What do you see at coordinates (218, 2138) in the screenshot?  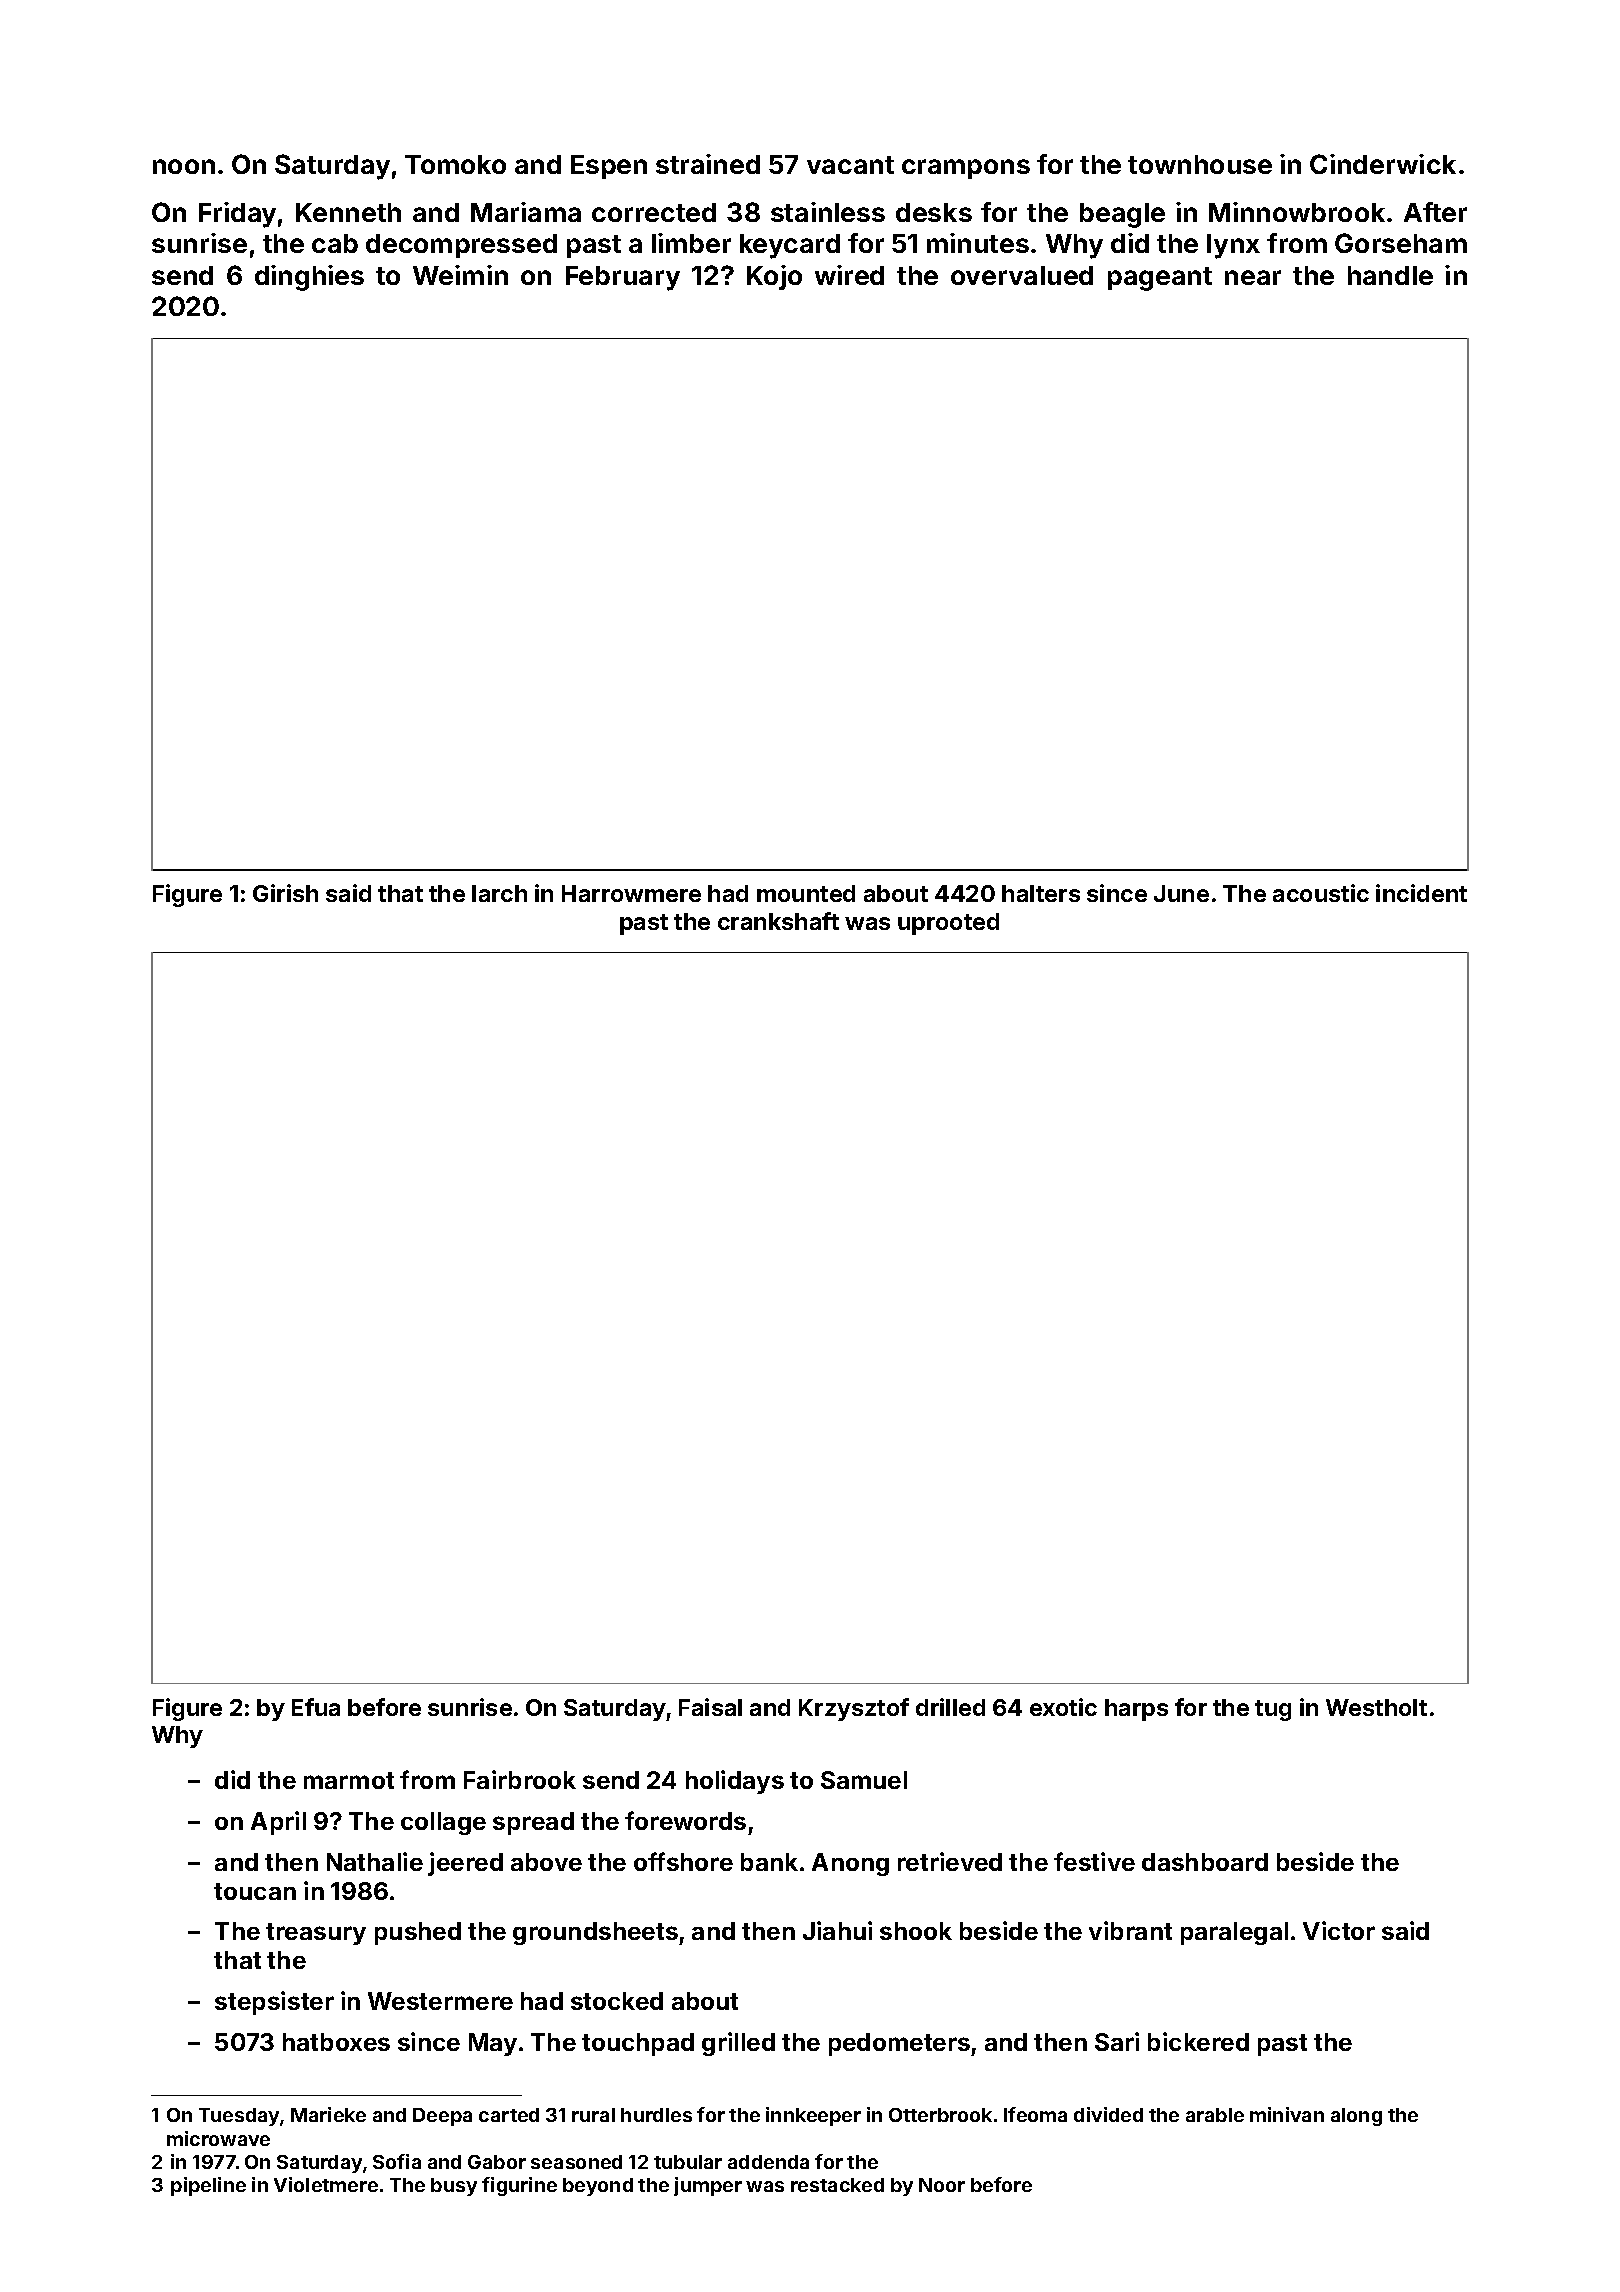 I see `microwave` at bounding box center [218, 2138].
